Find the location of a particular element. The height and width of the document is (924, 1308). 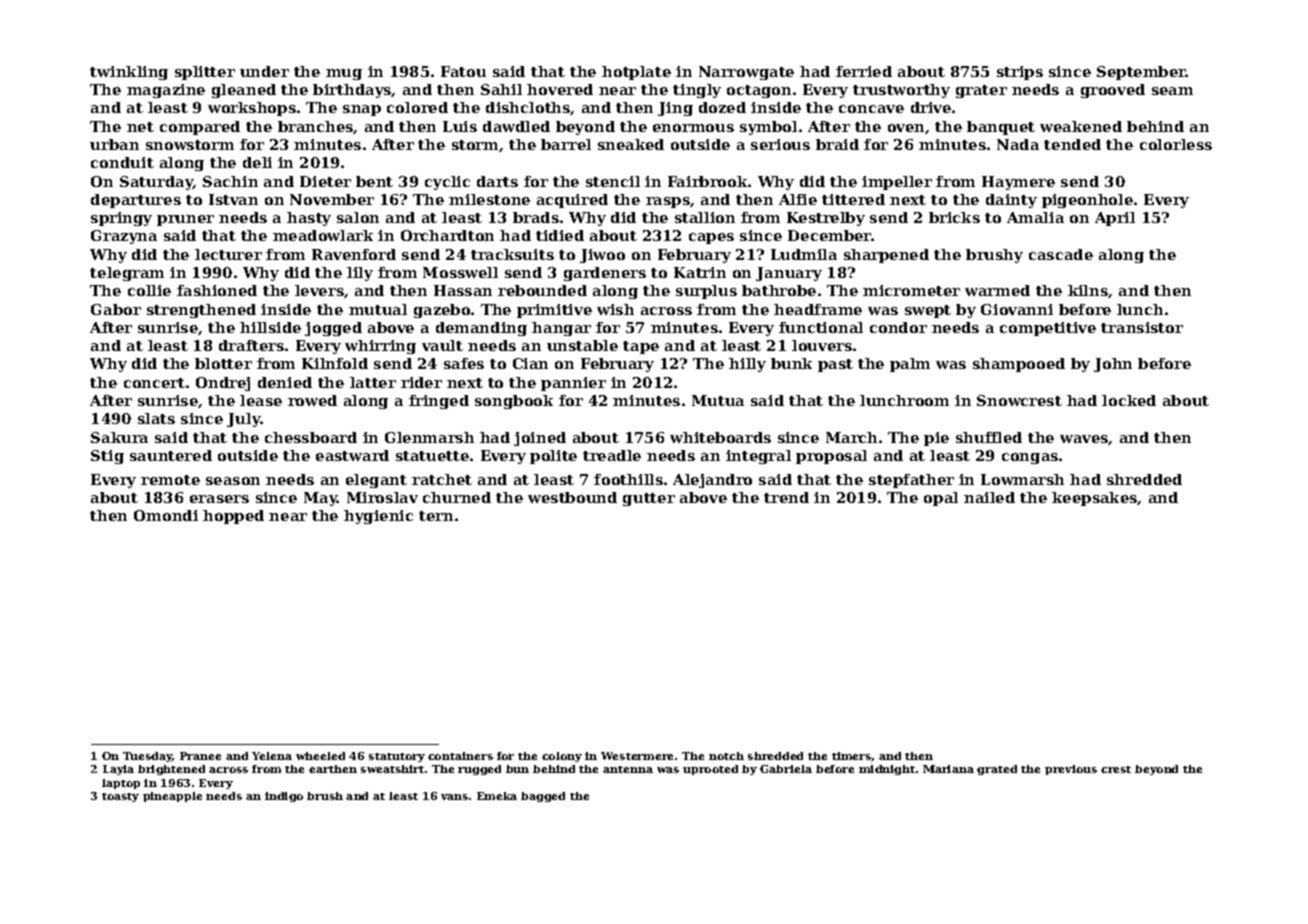

Omondi is located at coordinates (166, 515).
